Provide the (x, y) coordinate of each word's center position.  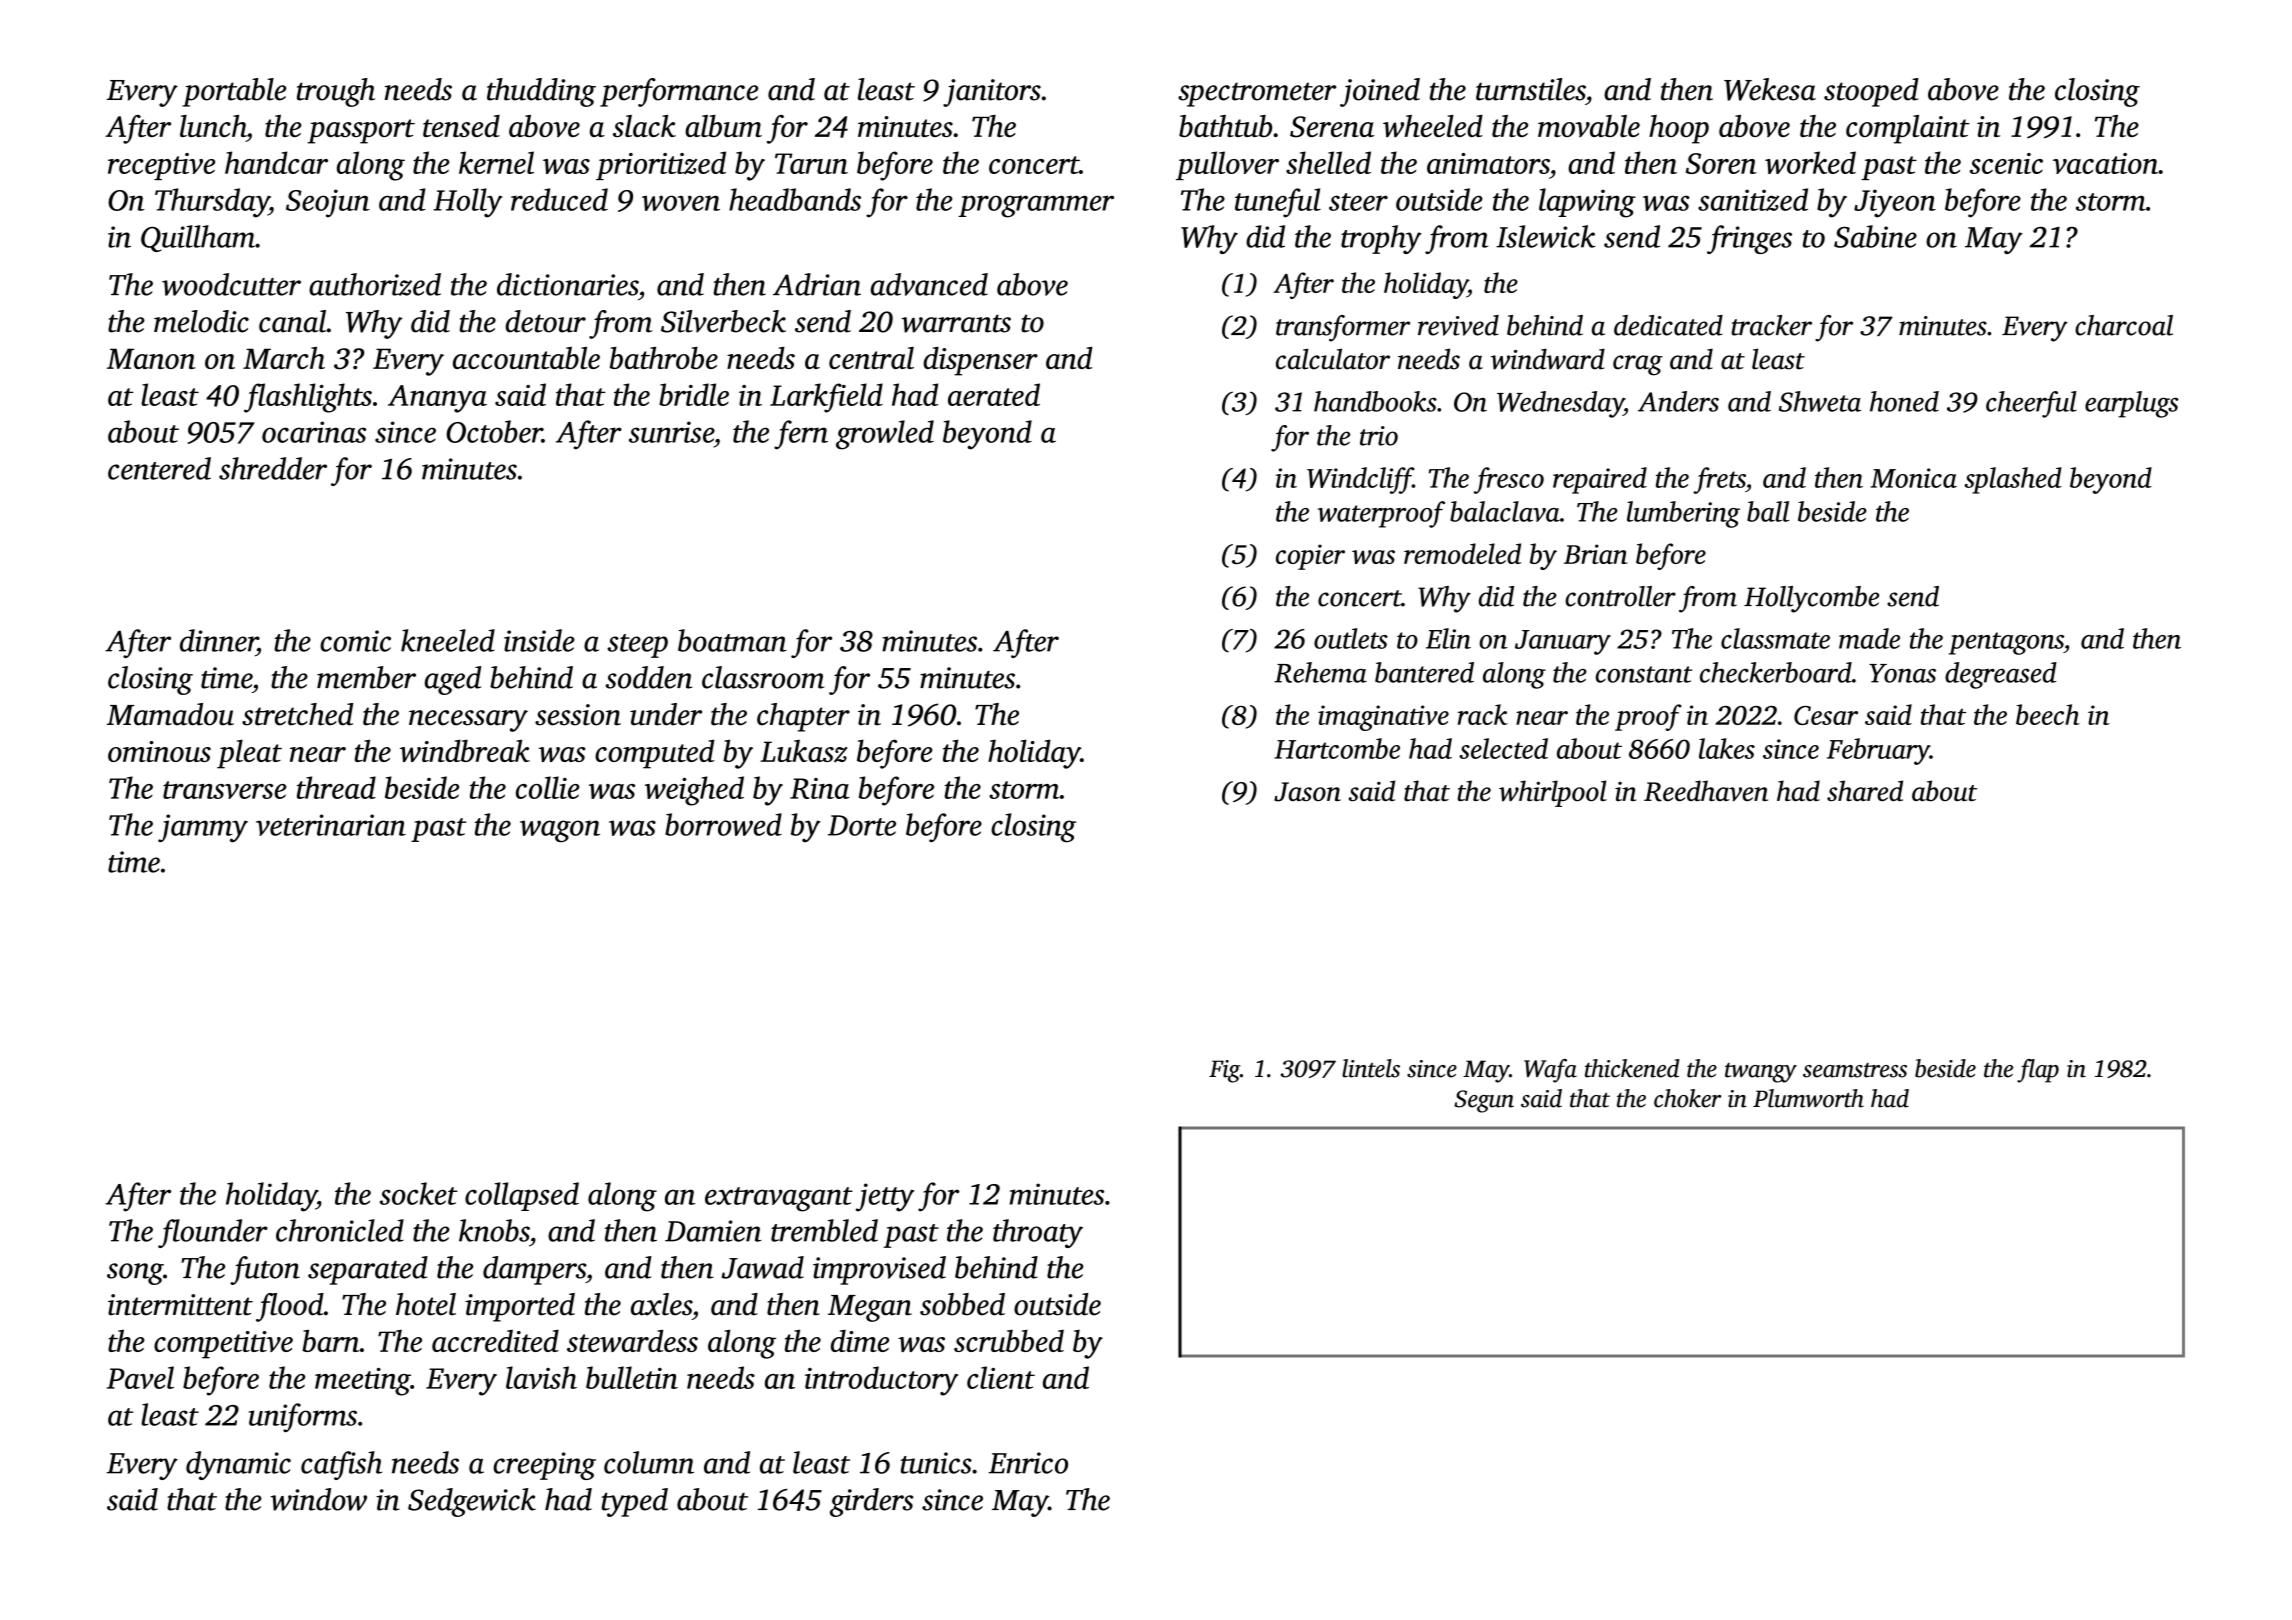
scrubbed (1009, 1340)
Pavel (140, 1377)
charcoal (2124, 325)
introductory (881, 1381)
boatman (732, 640)
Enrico (1028, 1463)
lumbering (1683, 514)
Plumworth (1808, 1098)
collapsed (522, 1196)
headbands (795, 199)
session (578, 715)
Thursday (212, 203)
